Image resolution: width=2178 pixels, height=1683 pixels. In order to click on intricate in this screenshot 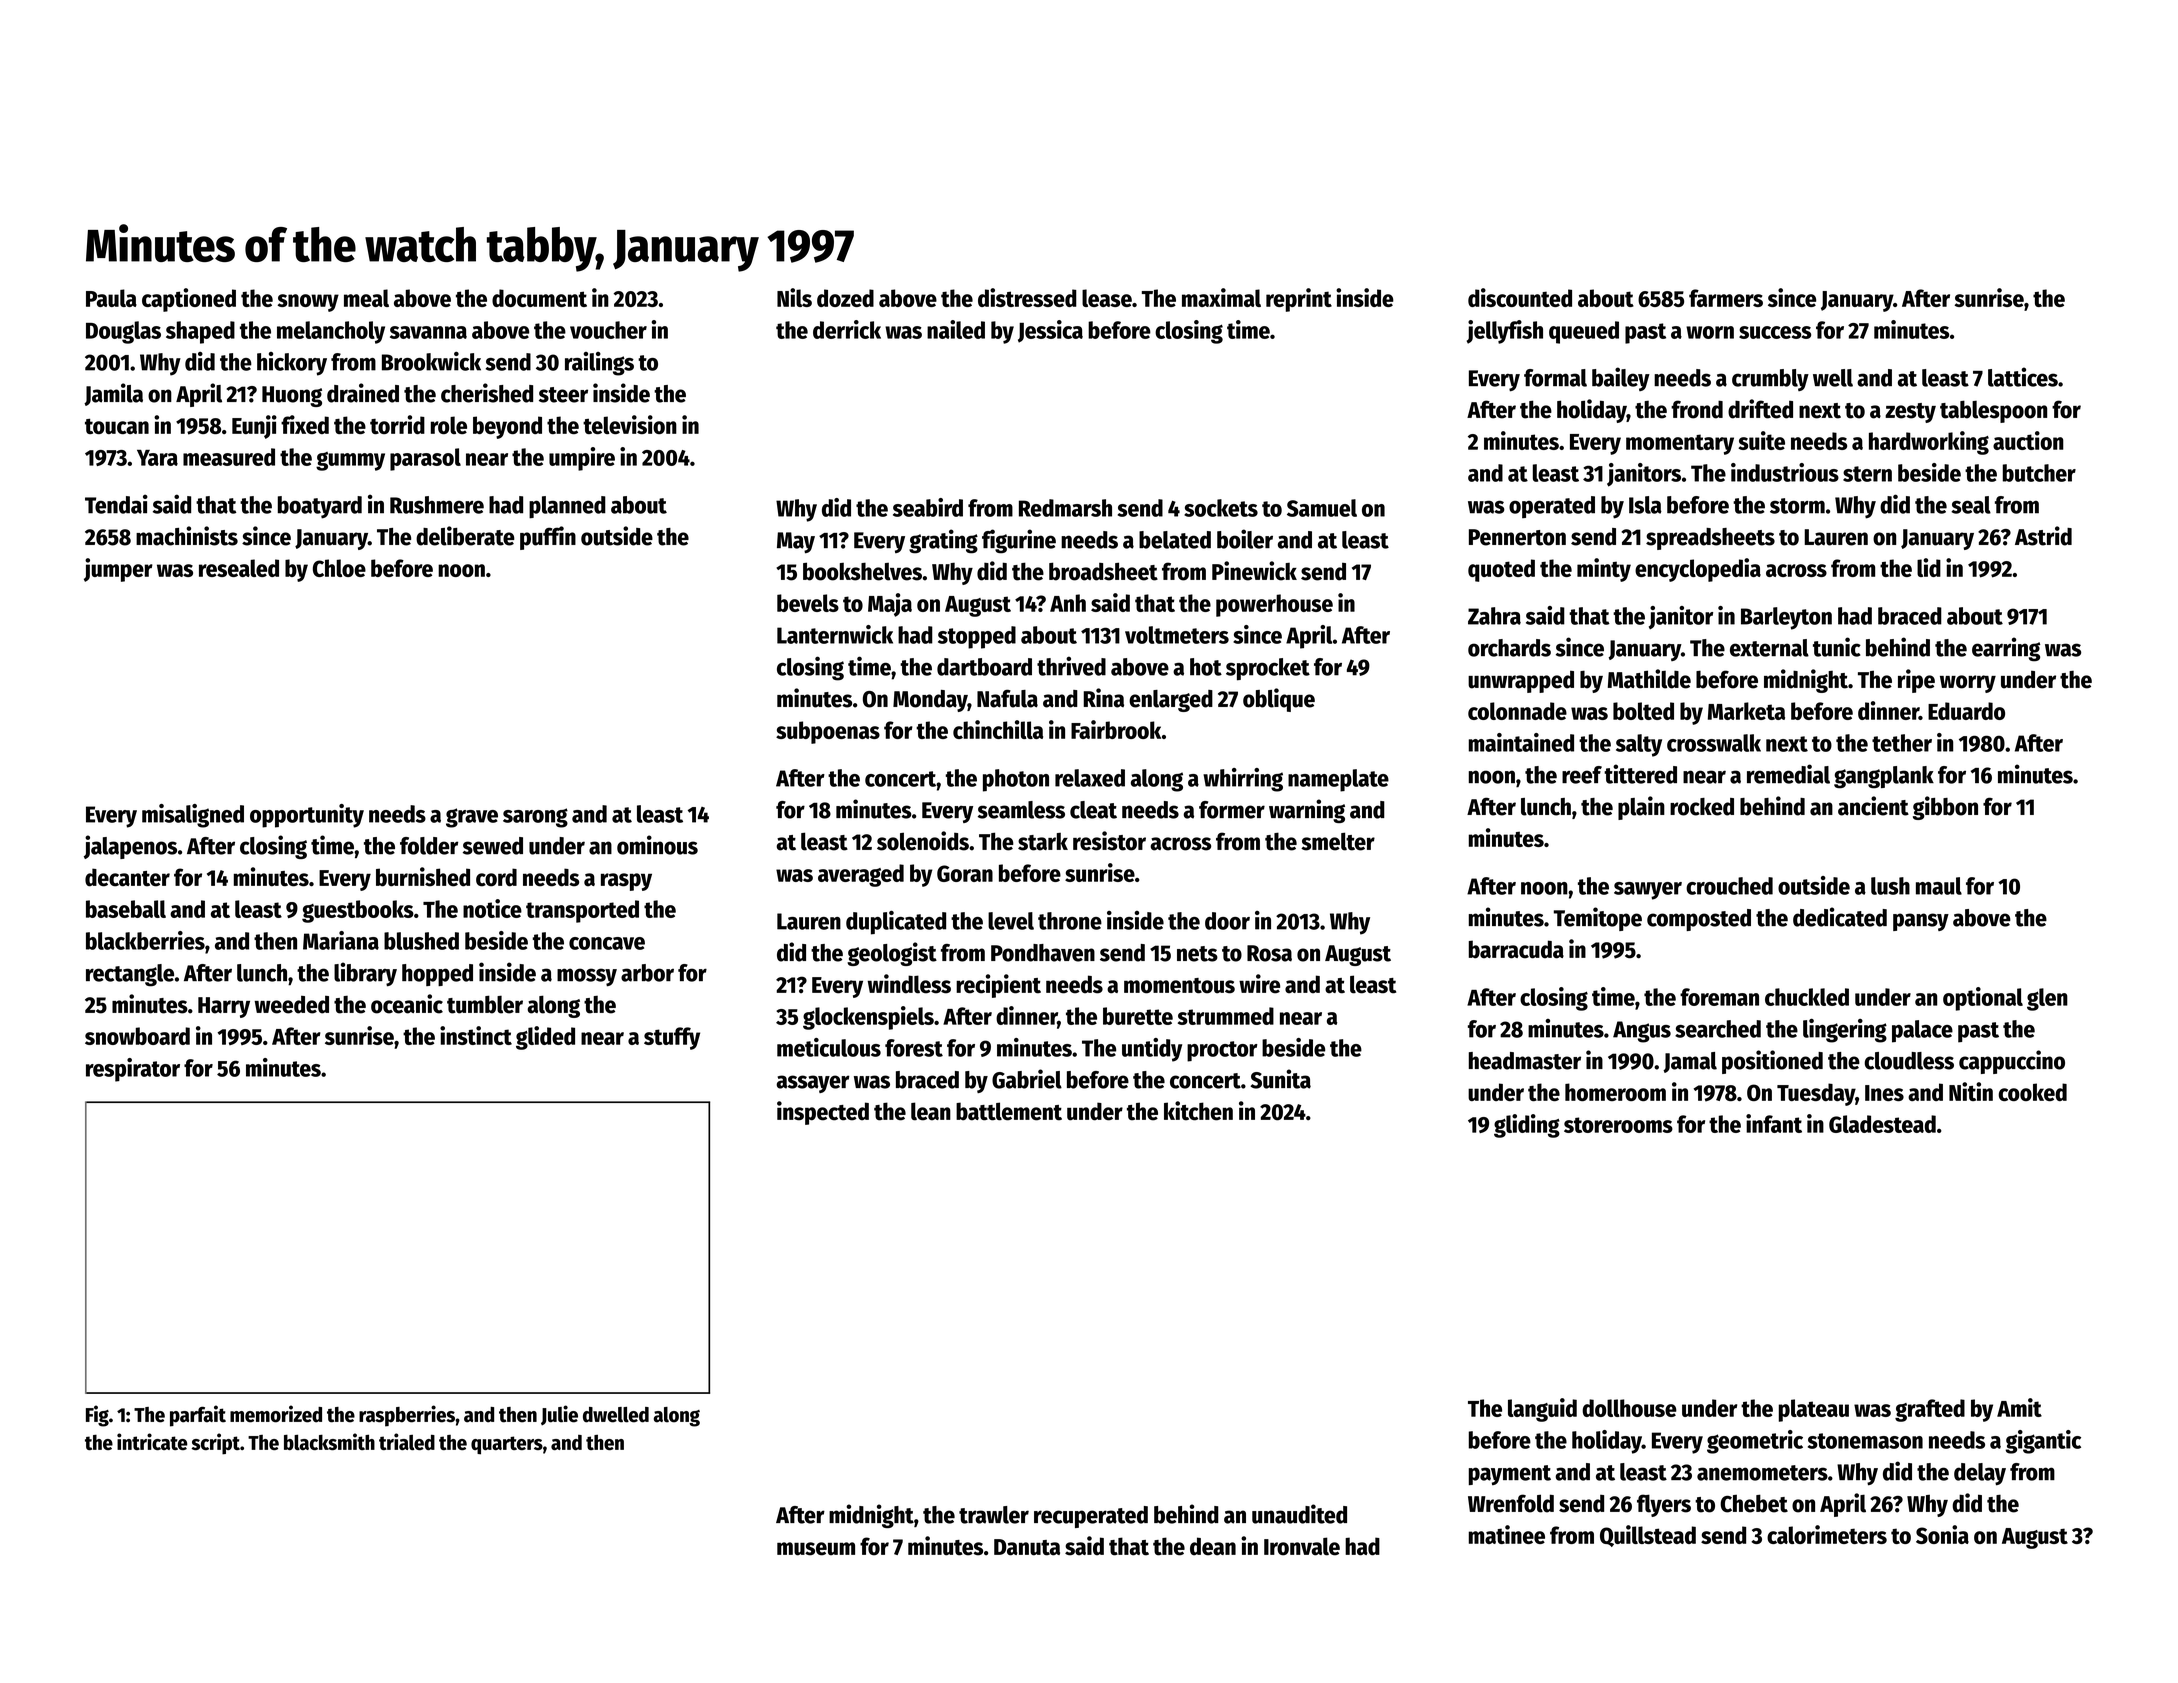, I will do `click(152, 1441)`.
